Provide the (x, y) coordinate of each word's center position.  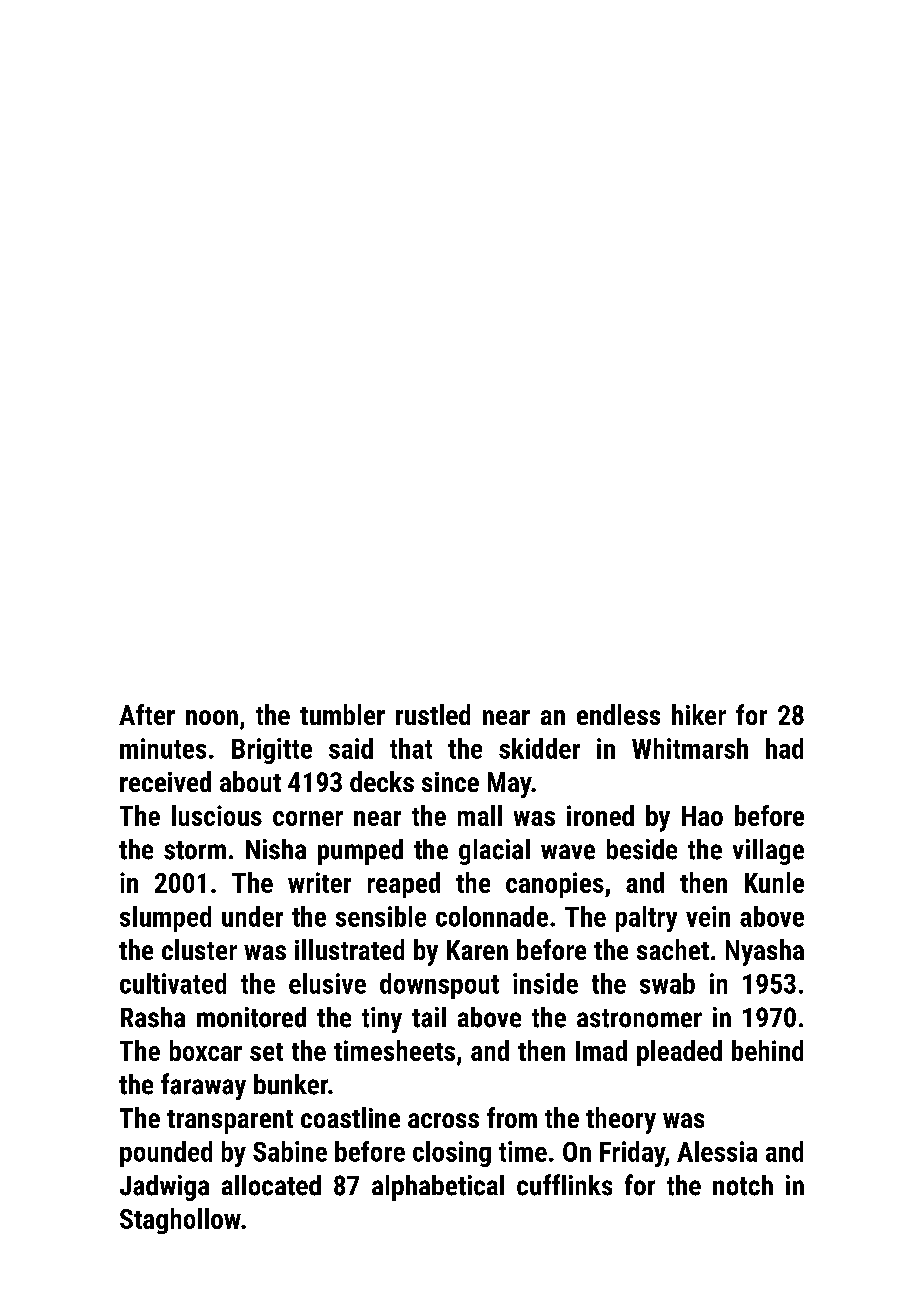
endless (618, 714)
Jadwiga (164, 1188)
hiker (699, 714)
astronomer (639, 1018)
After (147, 714)
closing (452, 1154)
